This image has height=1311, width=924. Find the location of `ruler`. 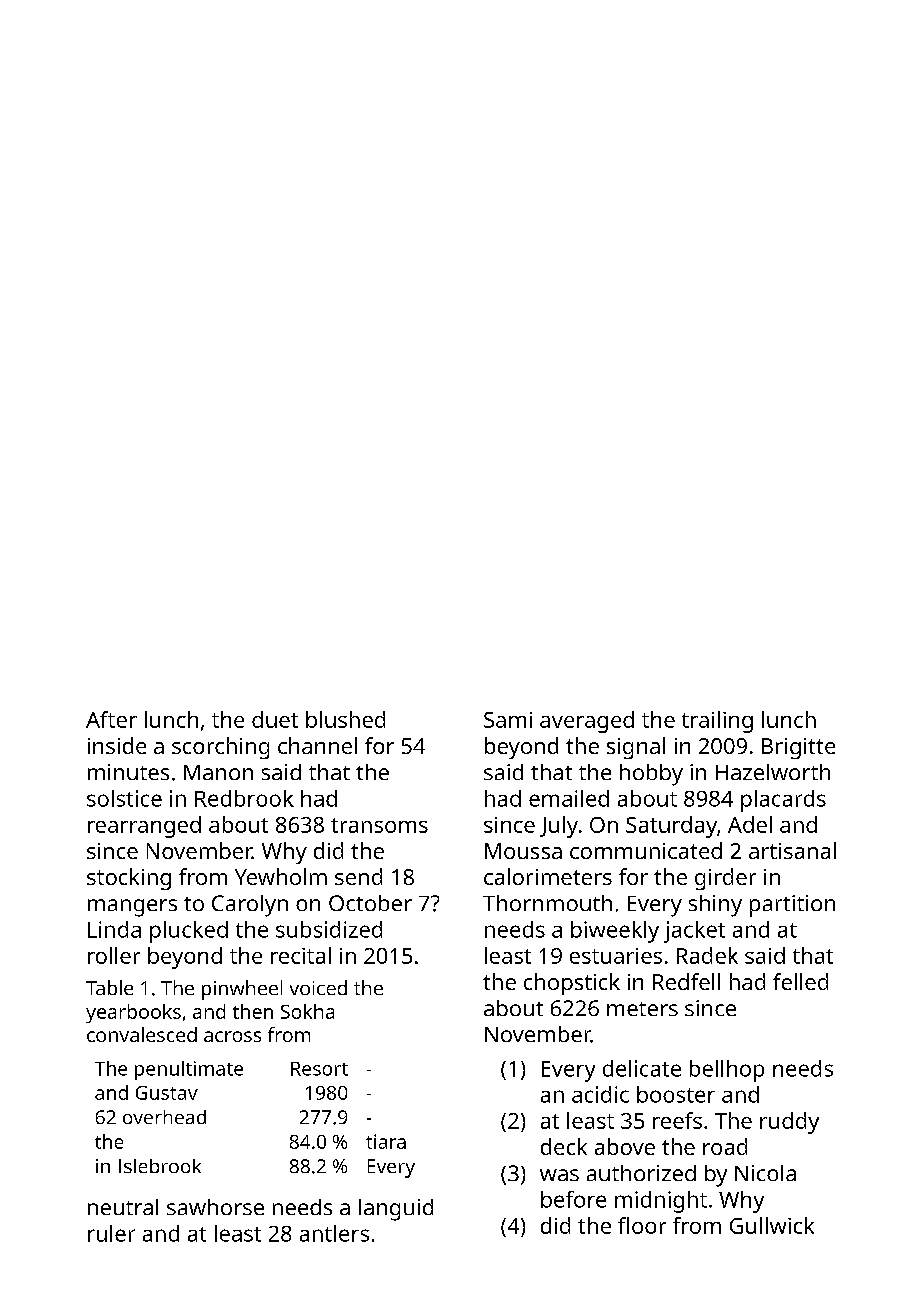

ruler is located at coordinates (111, 1233).
